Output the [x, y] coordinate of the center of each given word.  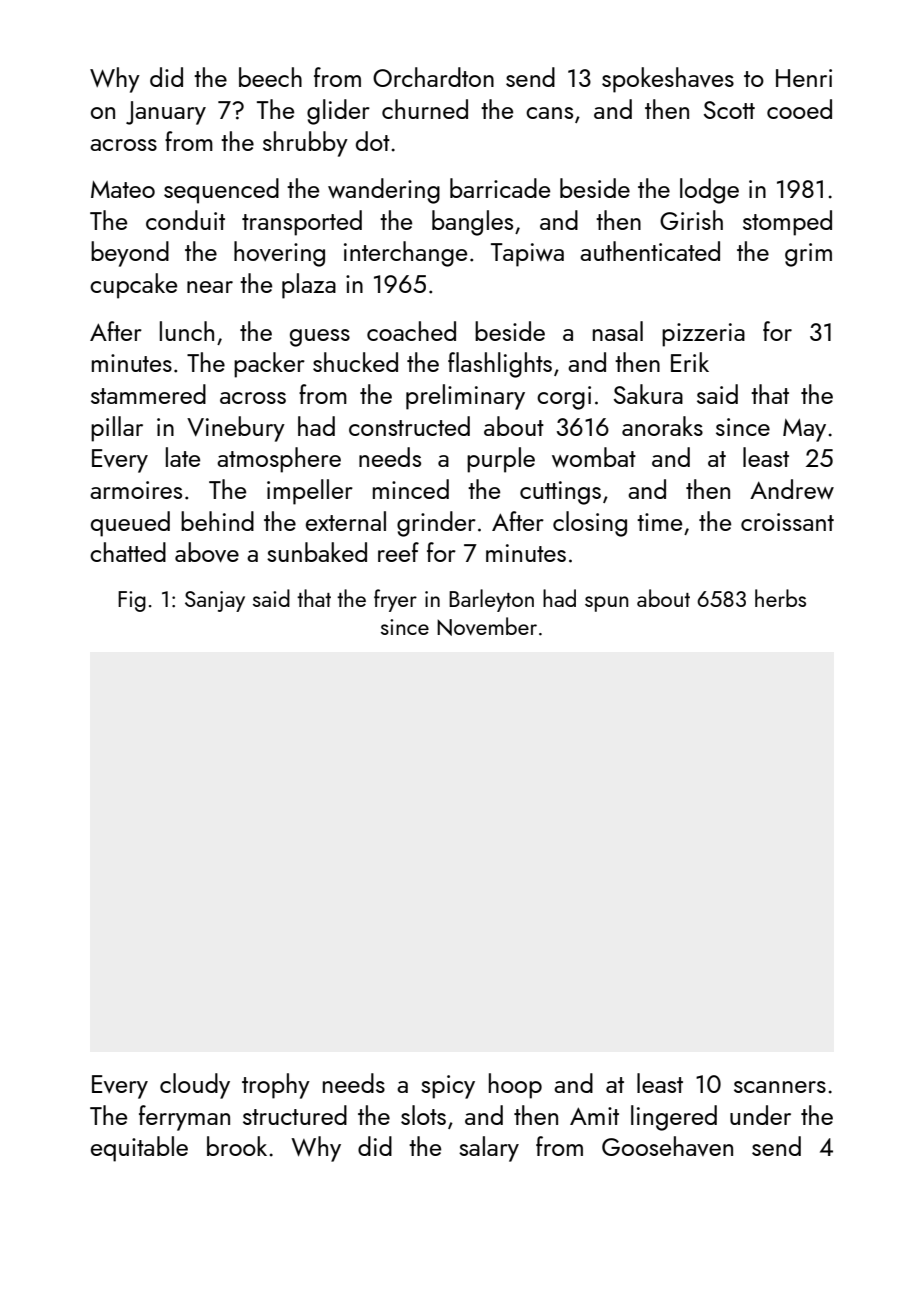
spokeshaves [668, 80]
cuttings [560, 493]
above [207, 552]
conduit [185, 220]
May [804, 430]
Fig [132, 601]
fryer [395, 600]
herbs [780, 598]
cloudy [195, 1086]
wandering [384, 191]
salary [489, 1149]
